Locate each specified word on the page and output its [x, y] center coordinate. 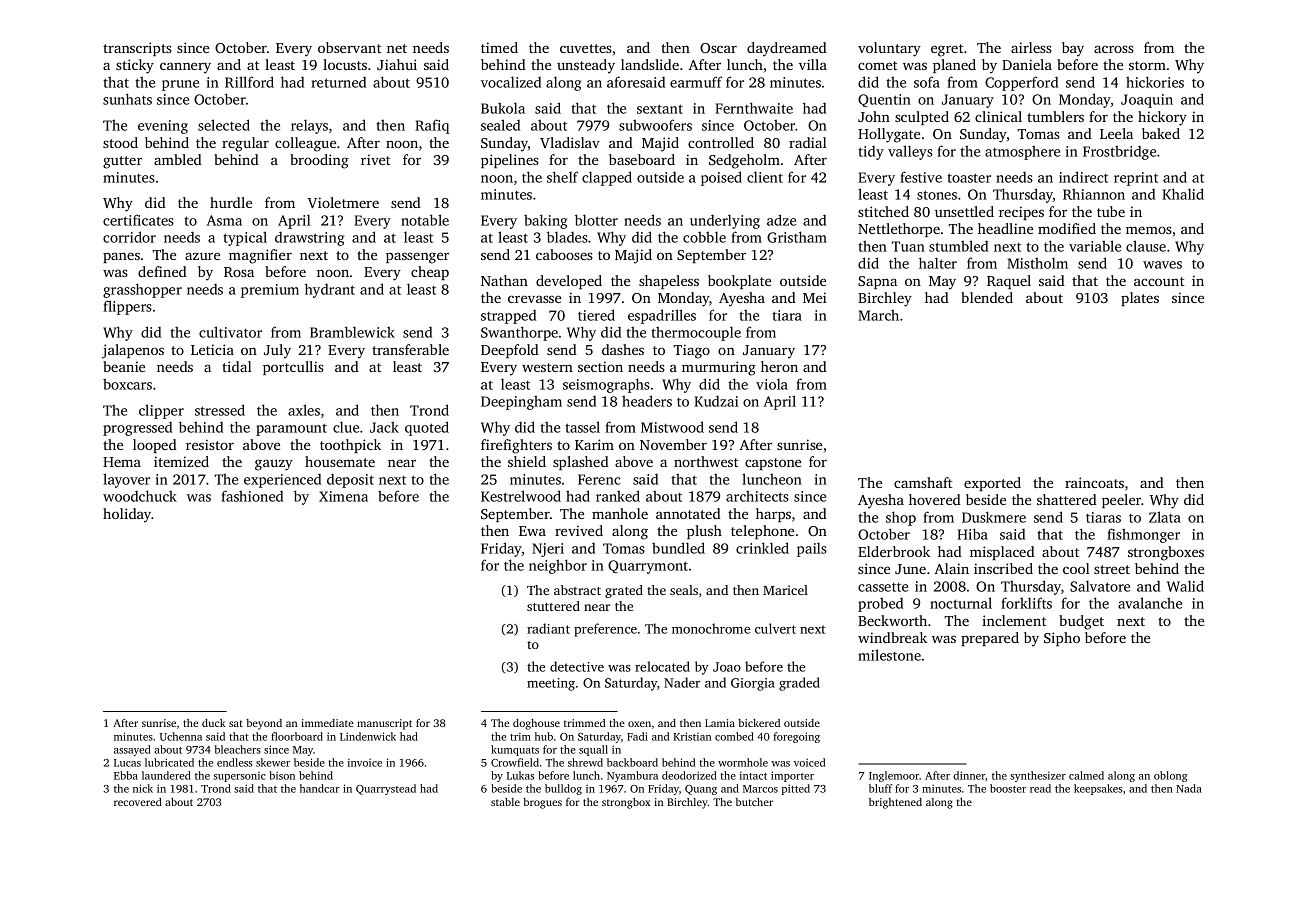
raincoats [1094, 482]
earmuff [696, 82]
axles [304, 410]
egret [947, 50]
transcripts [137, 49]
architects [757, 496]
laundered [166, 775]
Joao [727, 667]
